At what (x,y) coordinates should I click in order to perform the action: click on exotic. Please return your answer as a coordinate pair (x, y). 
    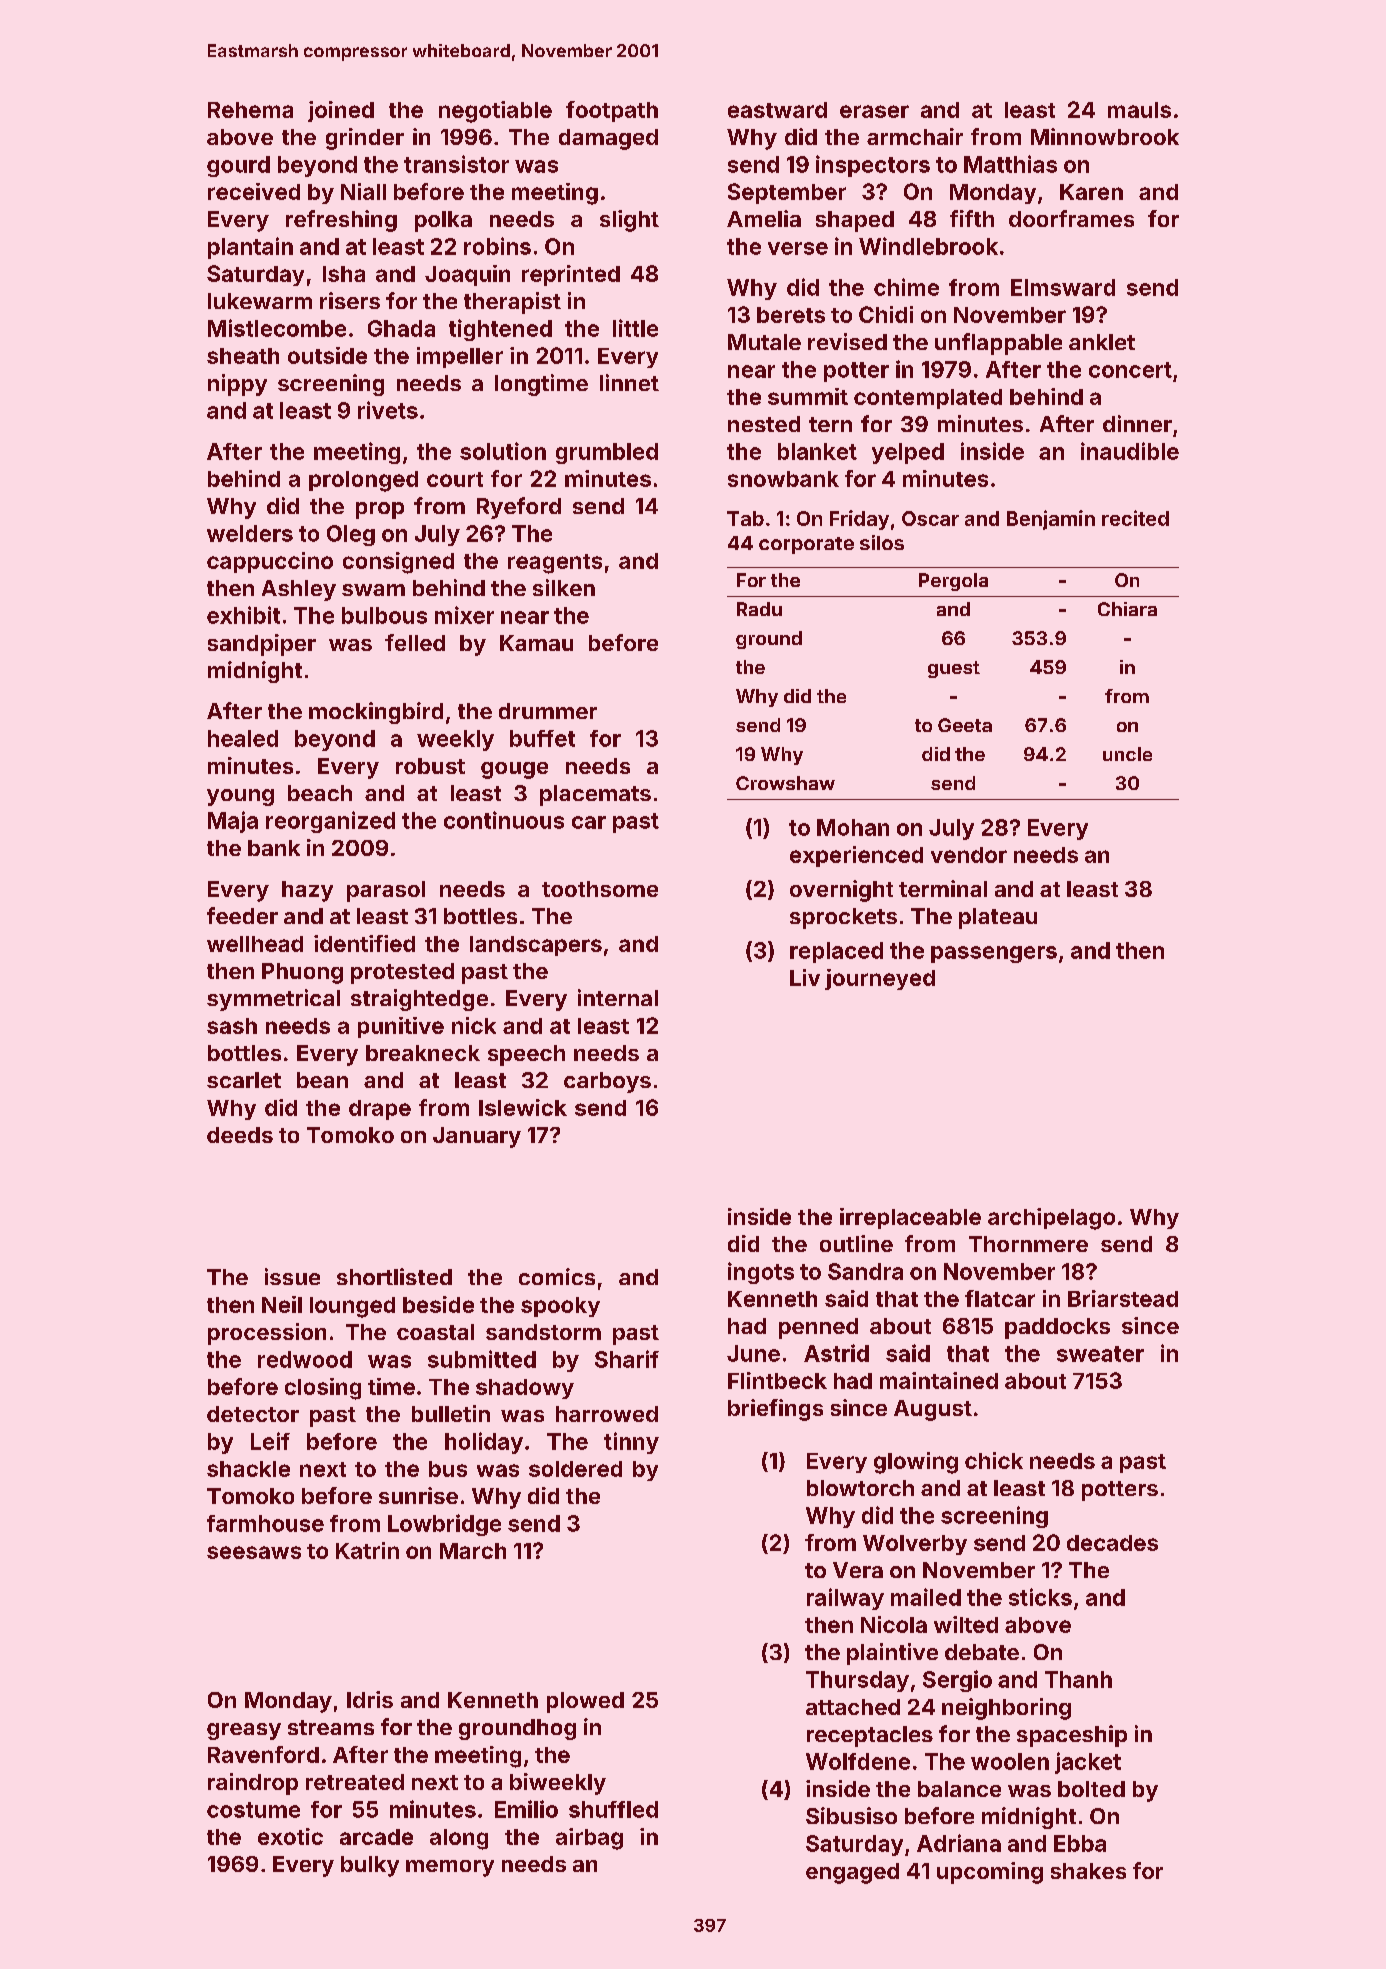
    Looking at the image, I should click on (290, 1836).
